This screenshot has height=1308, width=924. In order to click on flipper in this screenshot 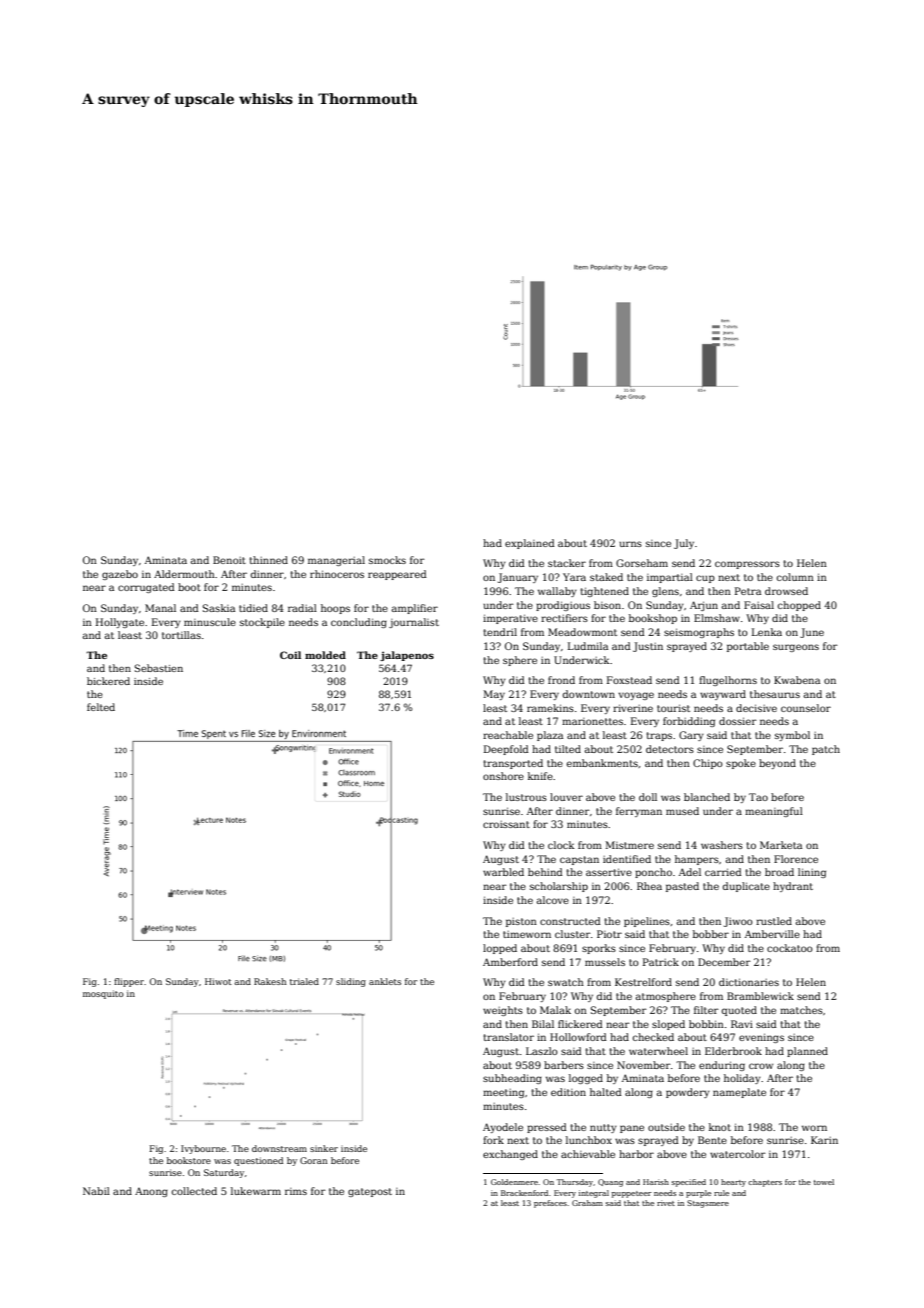, I will do `click(129, 982)`.
